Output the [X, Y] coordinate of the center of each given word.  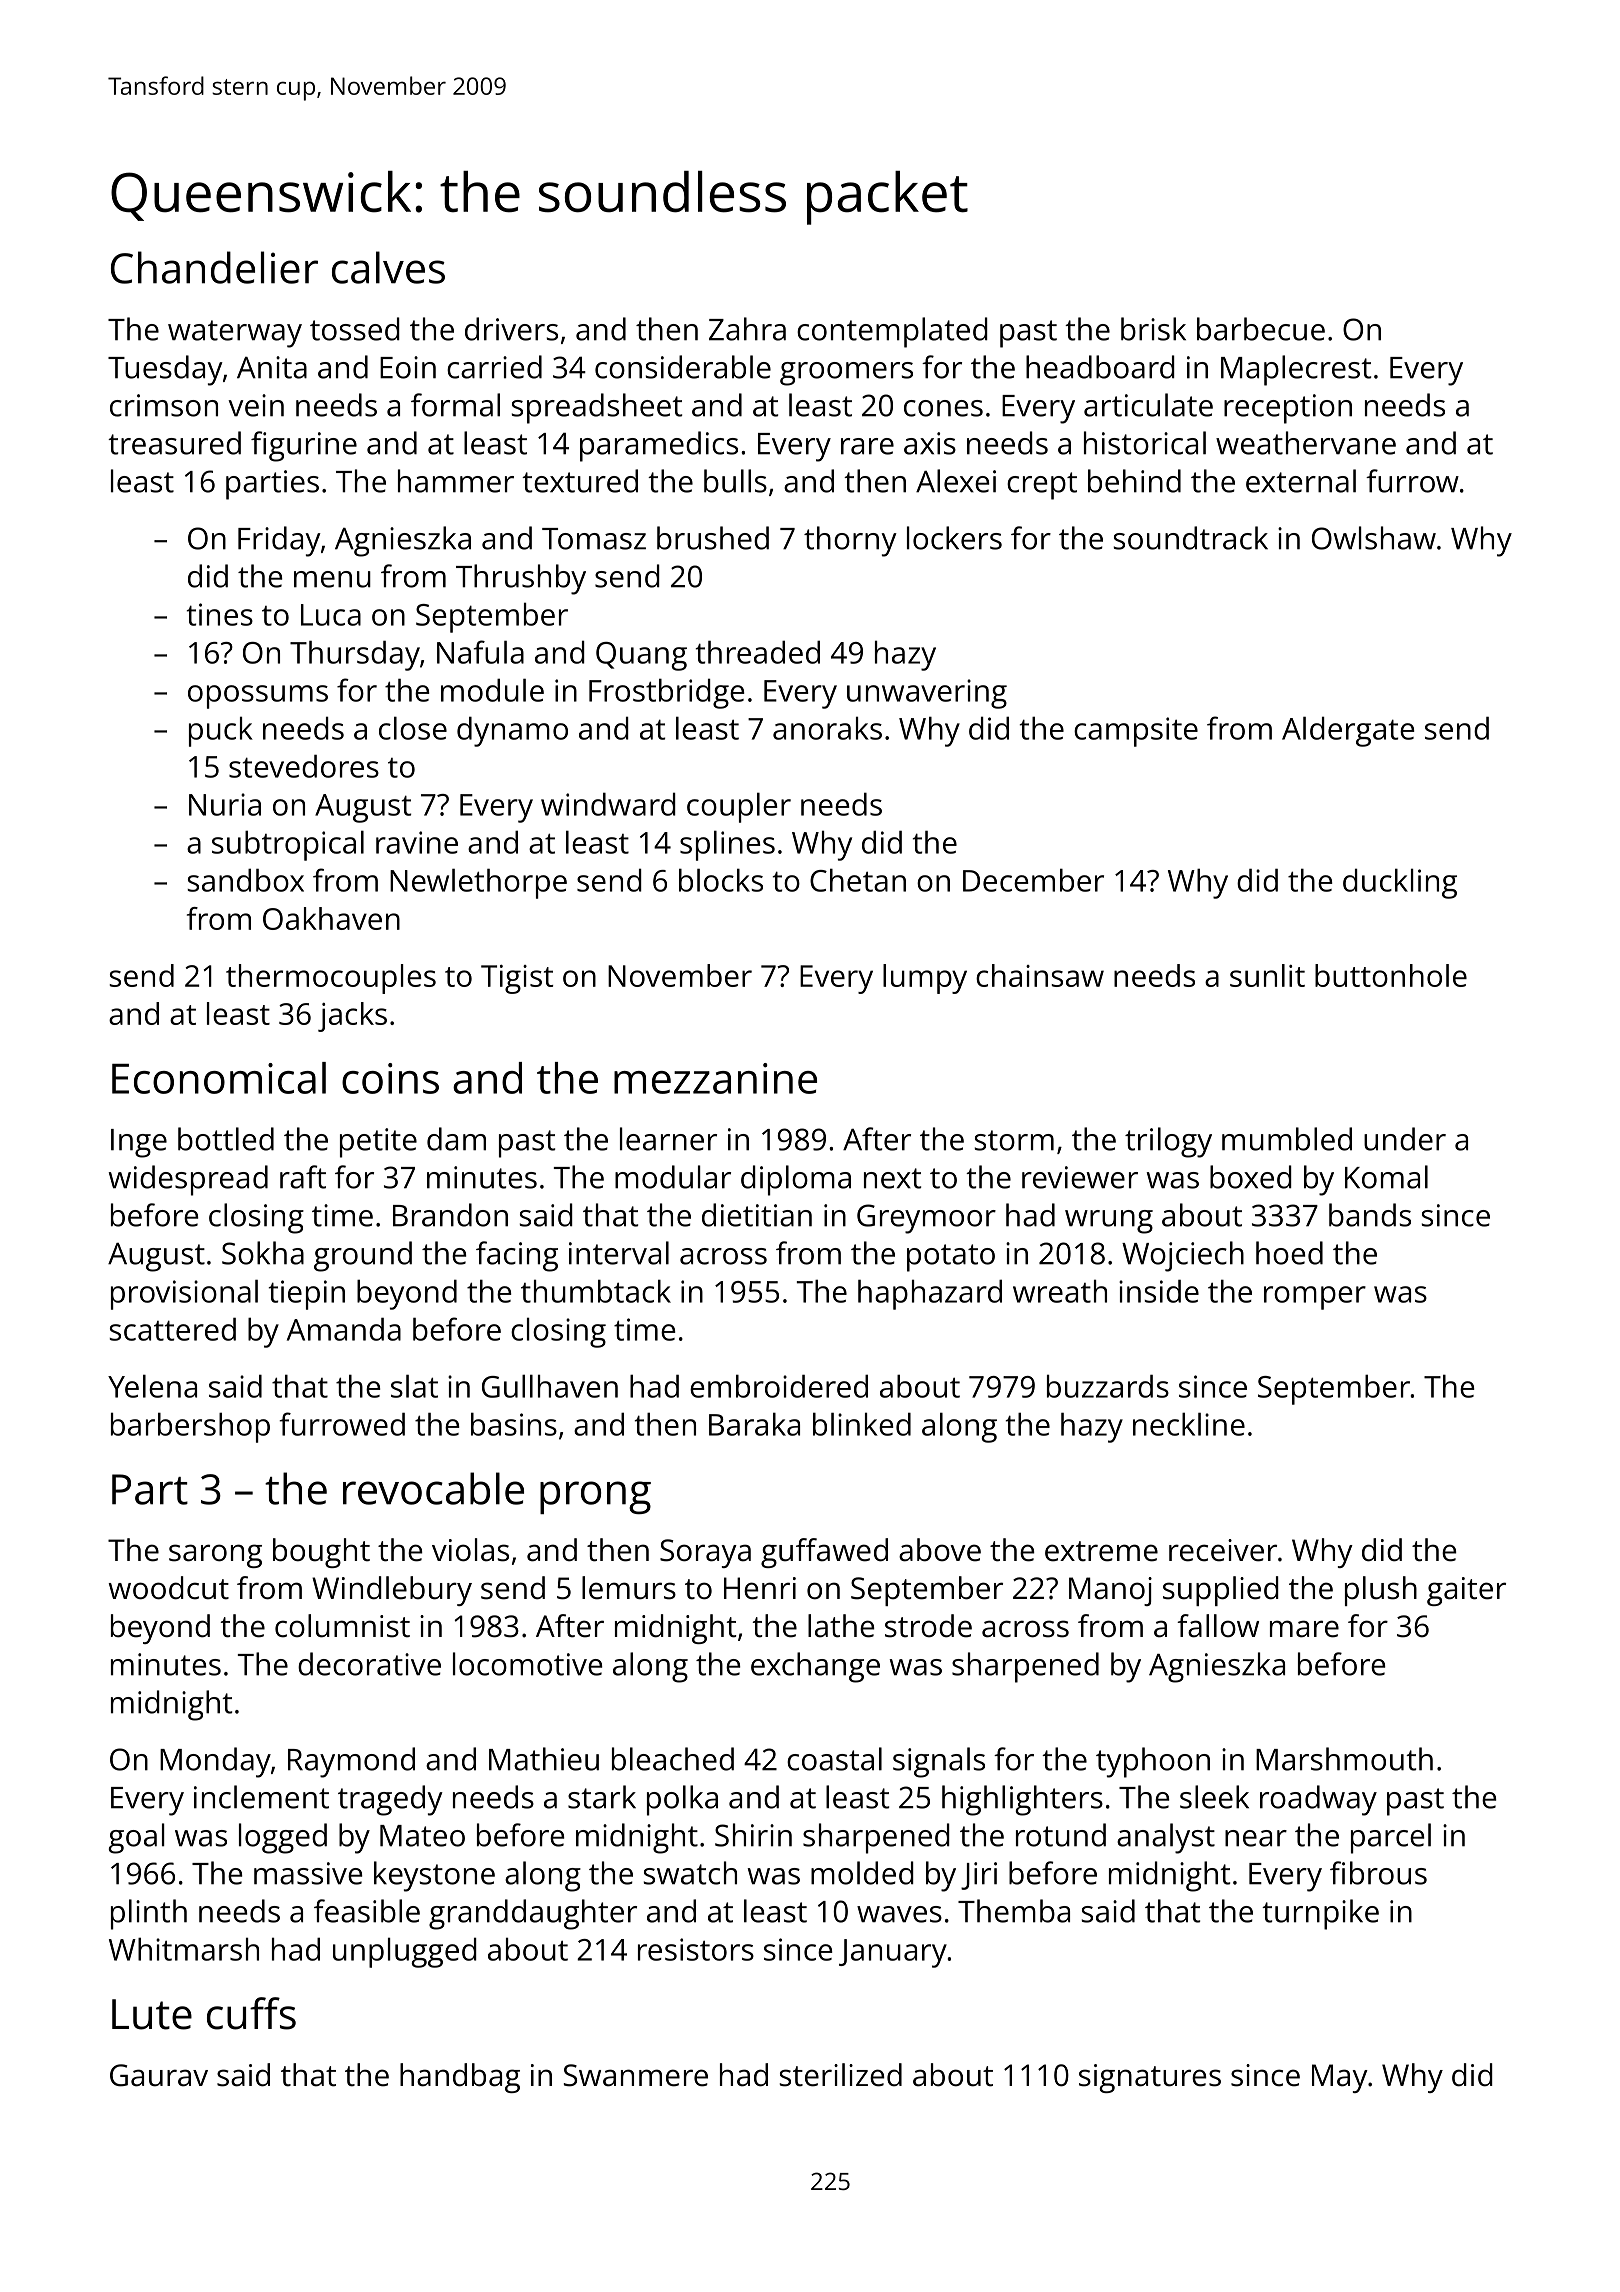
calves [388, 267]
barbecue [1261, 329]
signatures [1150, 2078]
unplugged [405, 1952]
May [1340, 2078]
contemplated [892, 332]
